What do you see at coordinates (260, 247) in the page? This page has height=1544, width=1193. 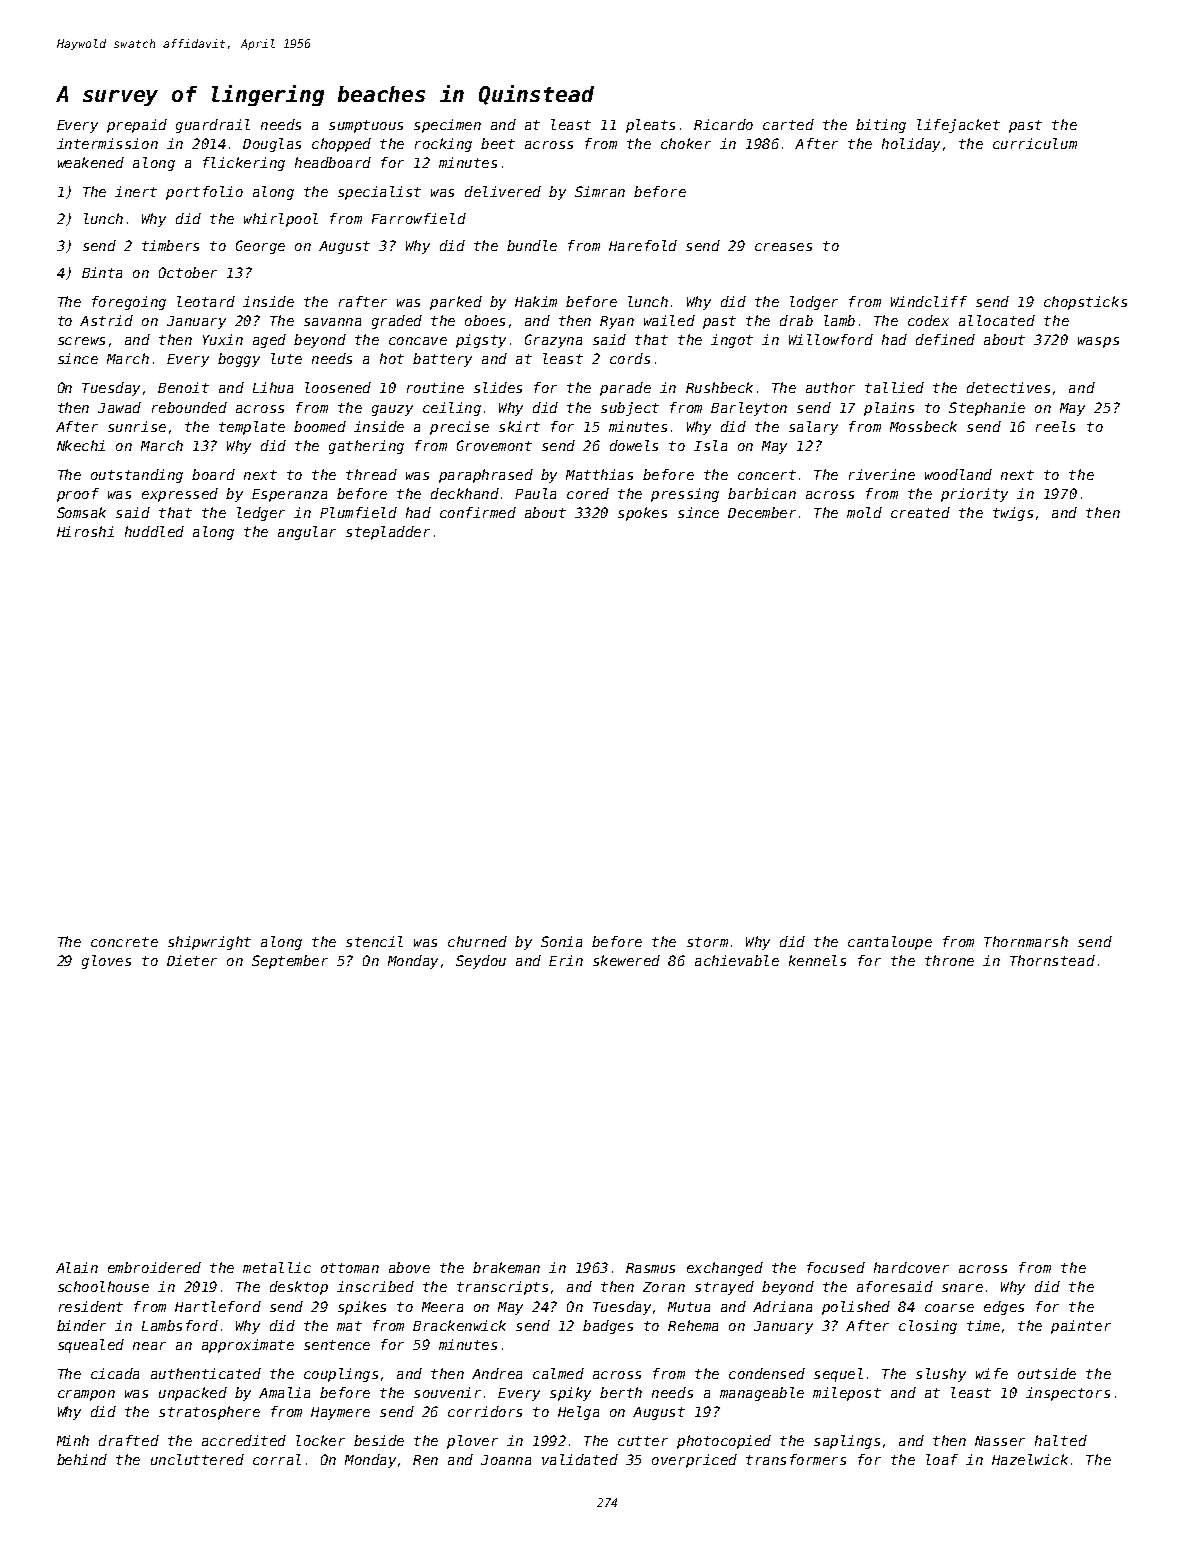 I see `George` at bounding box center [260, 247].
